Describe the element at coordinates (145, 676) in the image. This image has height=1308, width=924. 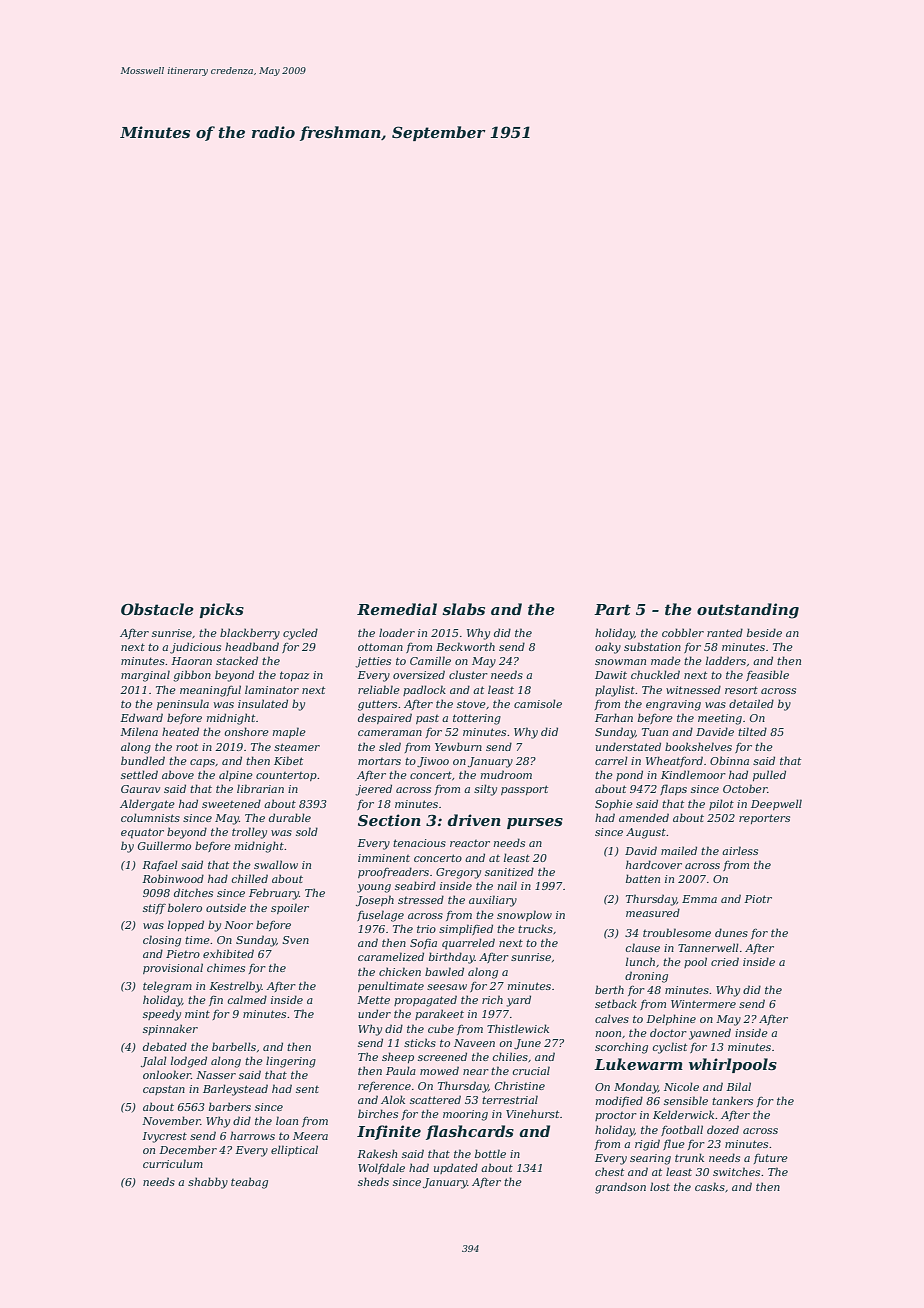
I see `marginal` at that location.
